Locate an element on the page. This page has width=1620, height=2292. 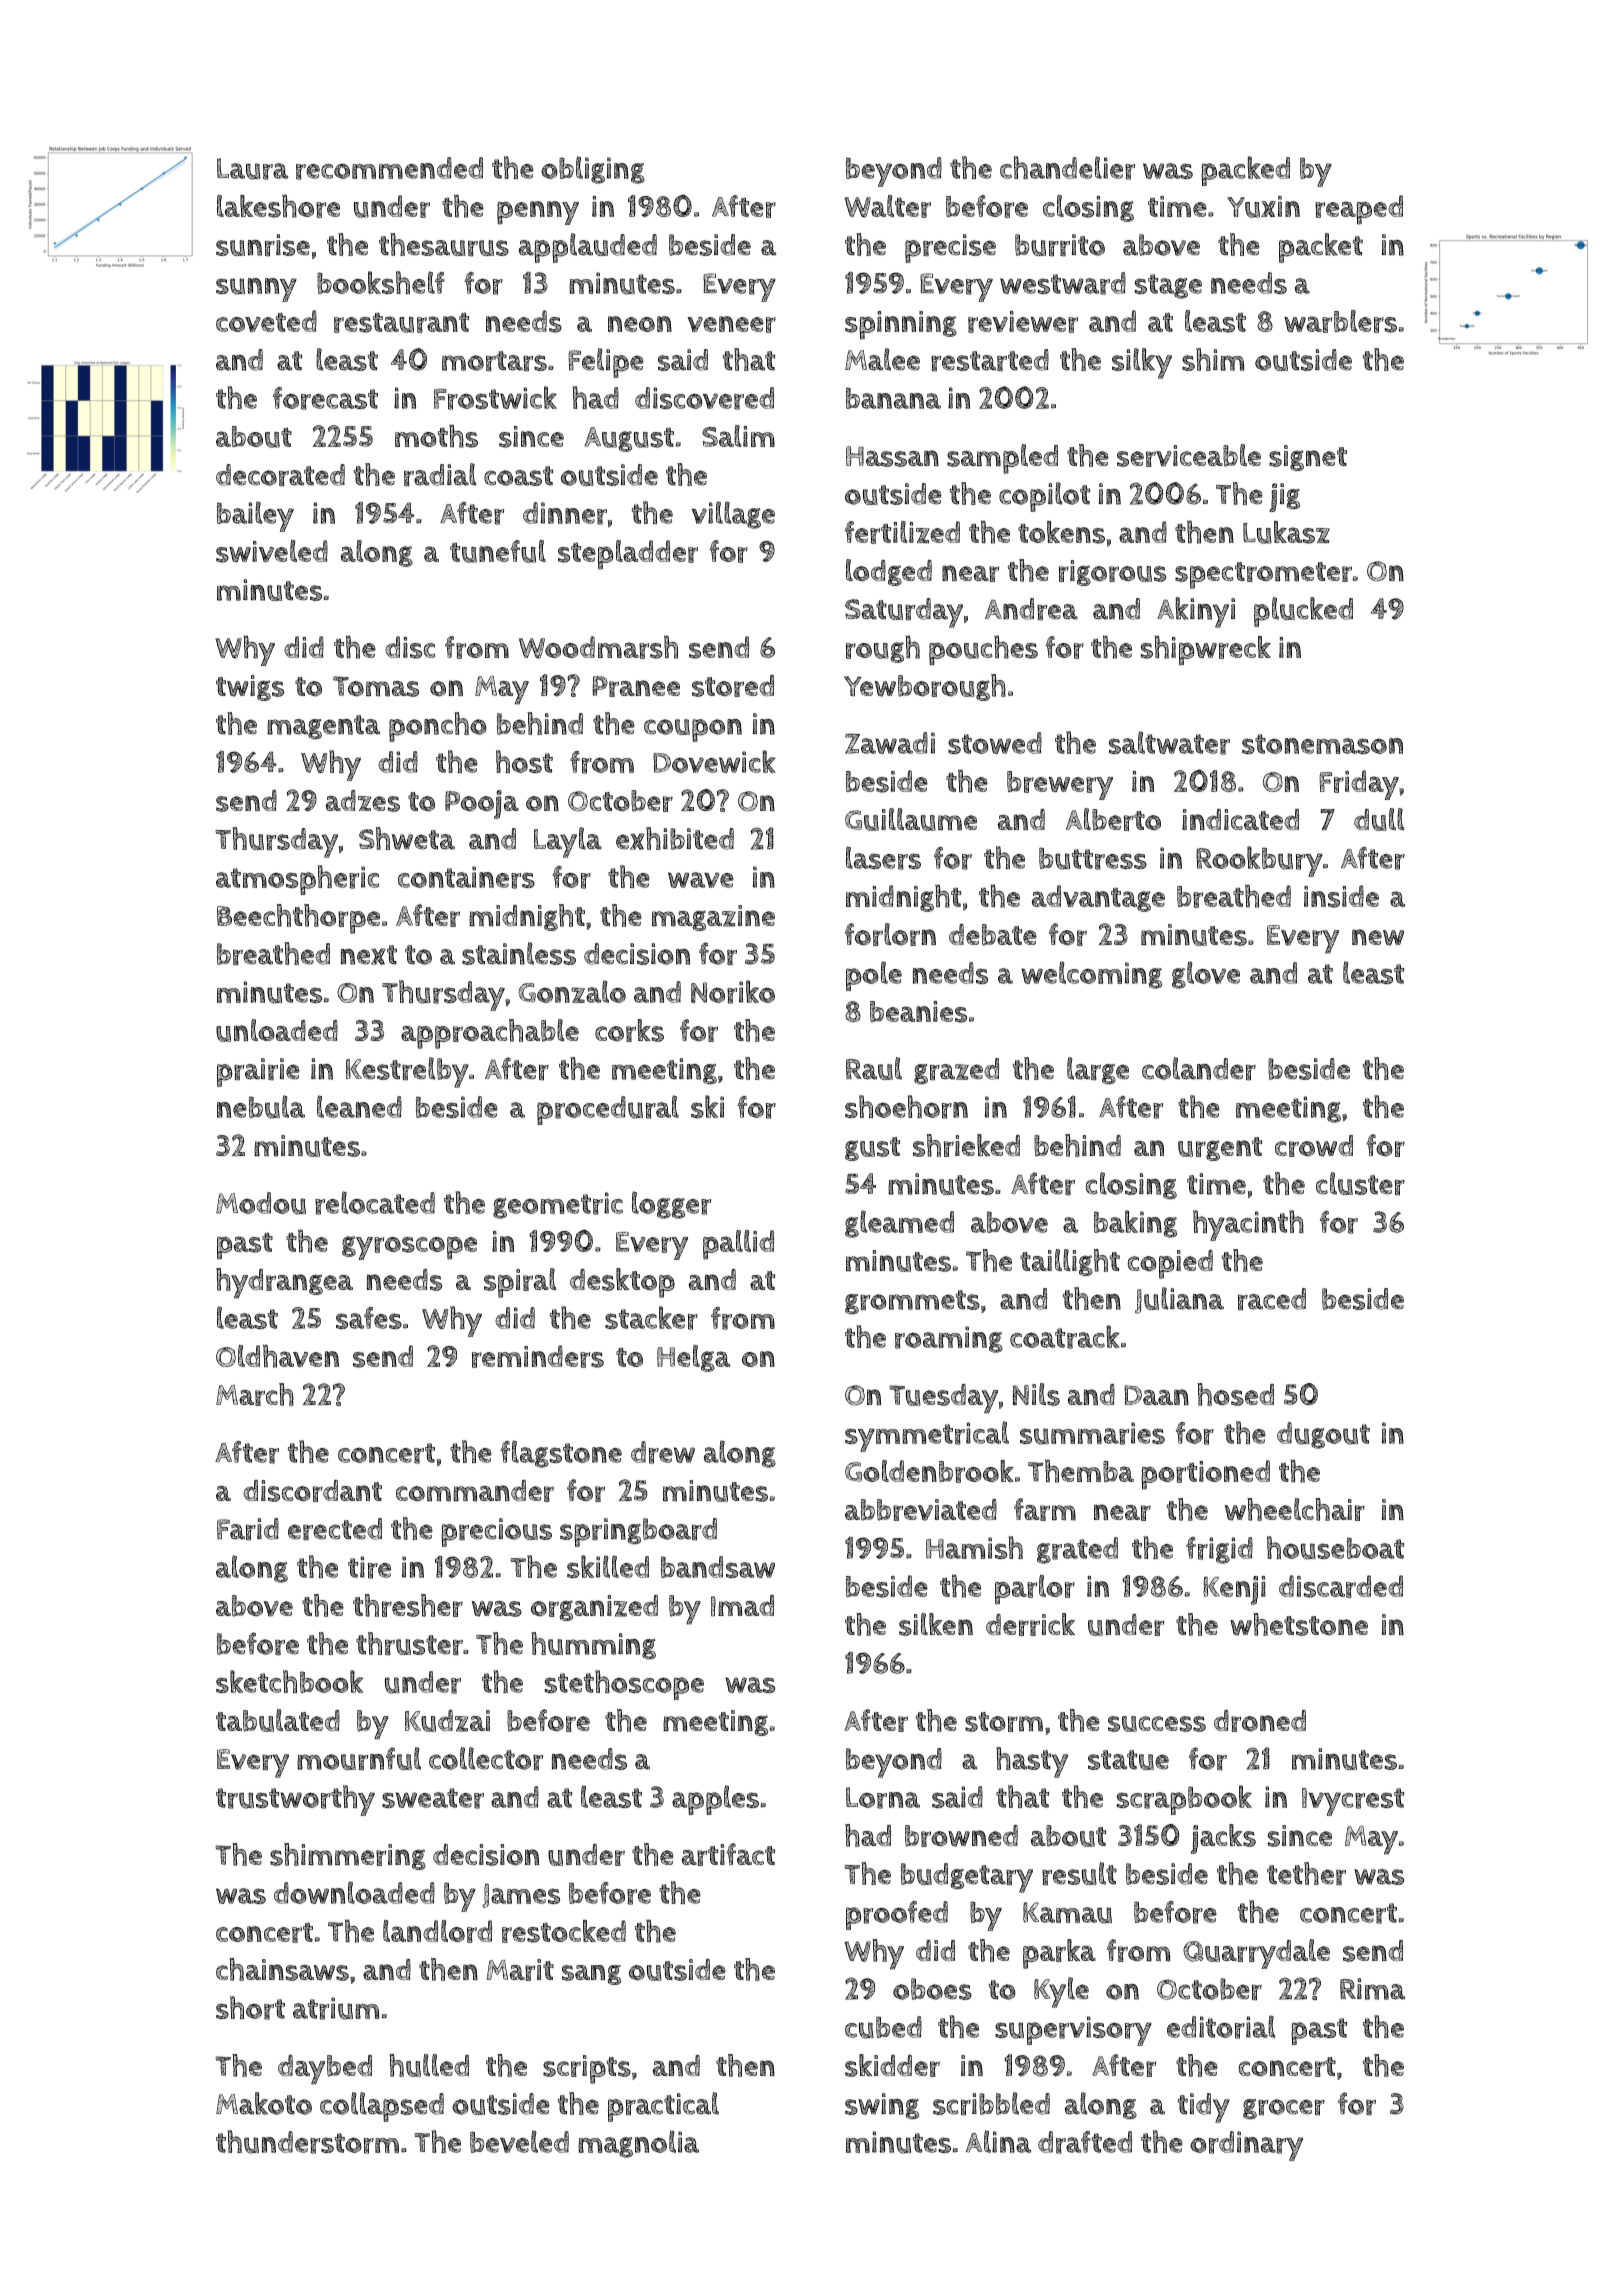
Raul is located at coordinates (874, 1068).
